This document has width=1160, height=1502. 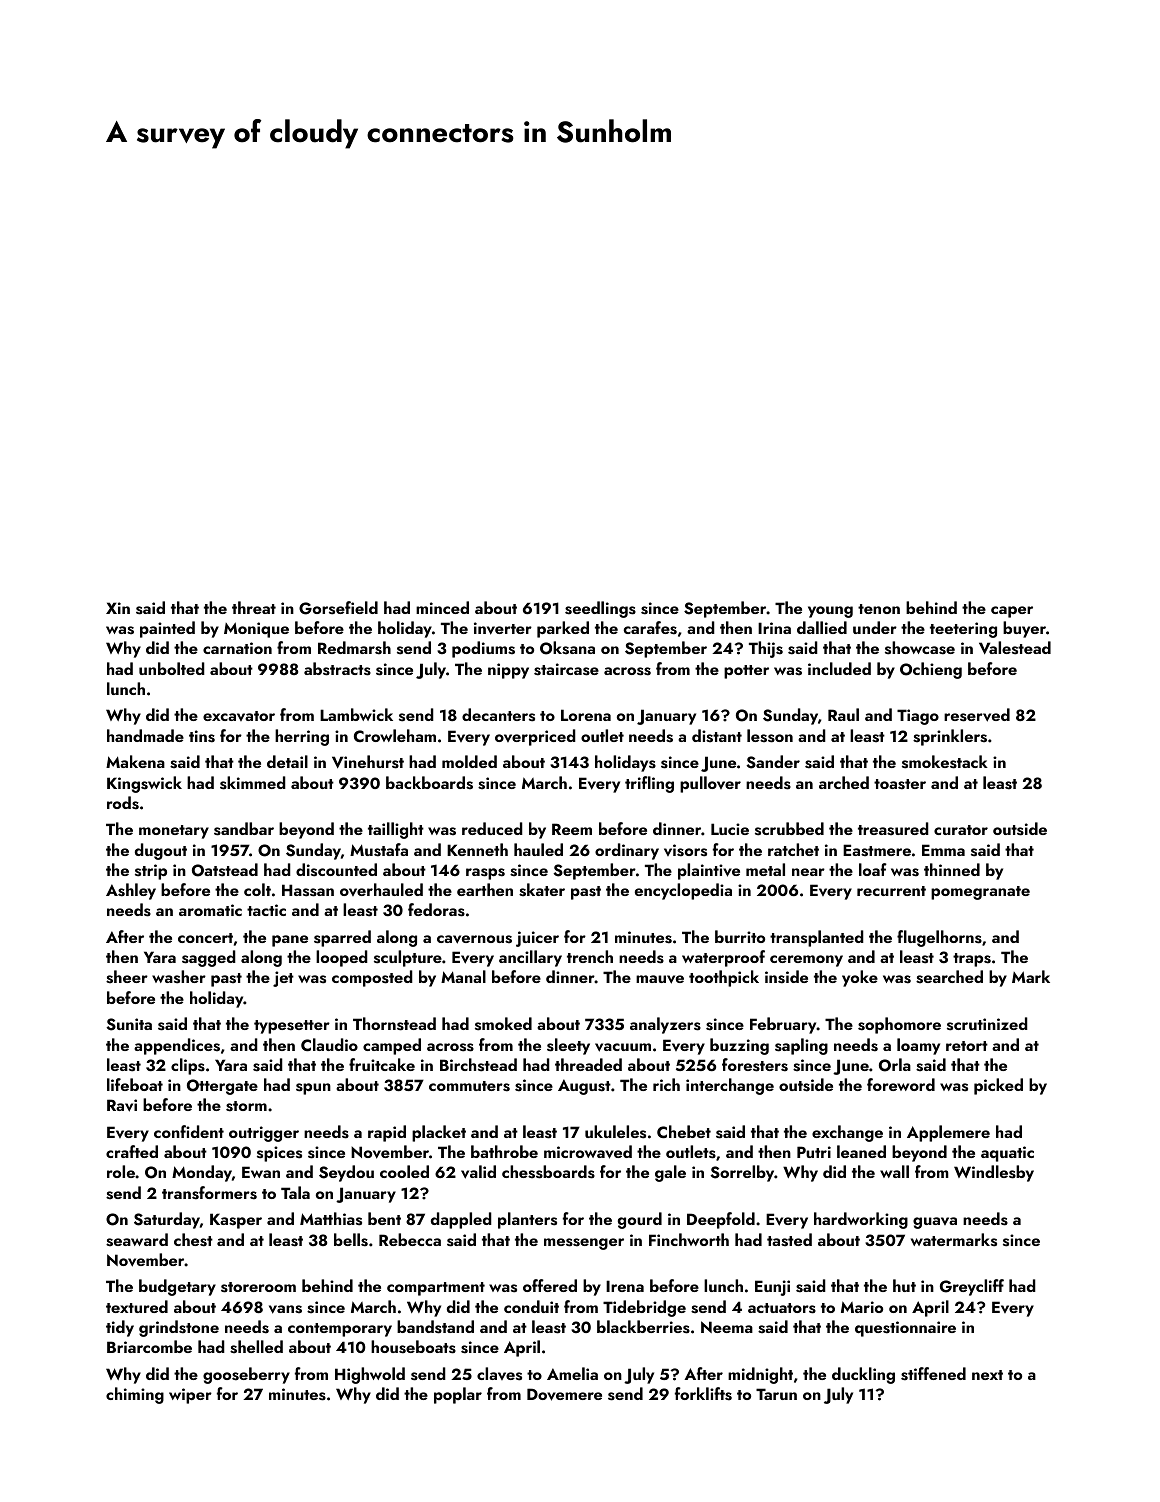 I want to click on forklifts, so click(x=703, y=1394).
